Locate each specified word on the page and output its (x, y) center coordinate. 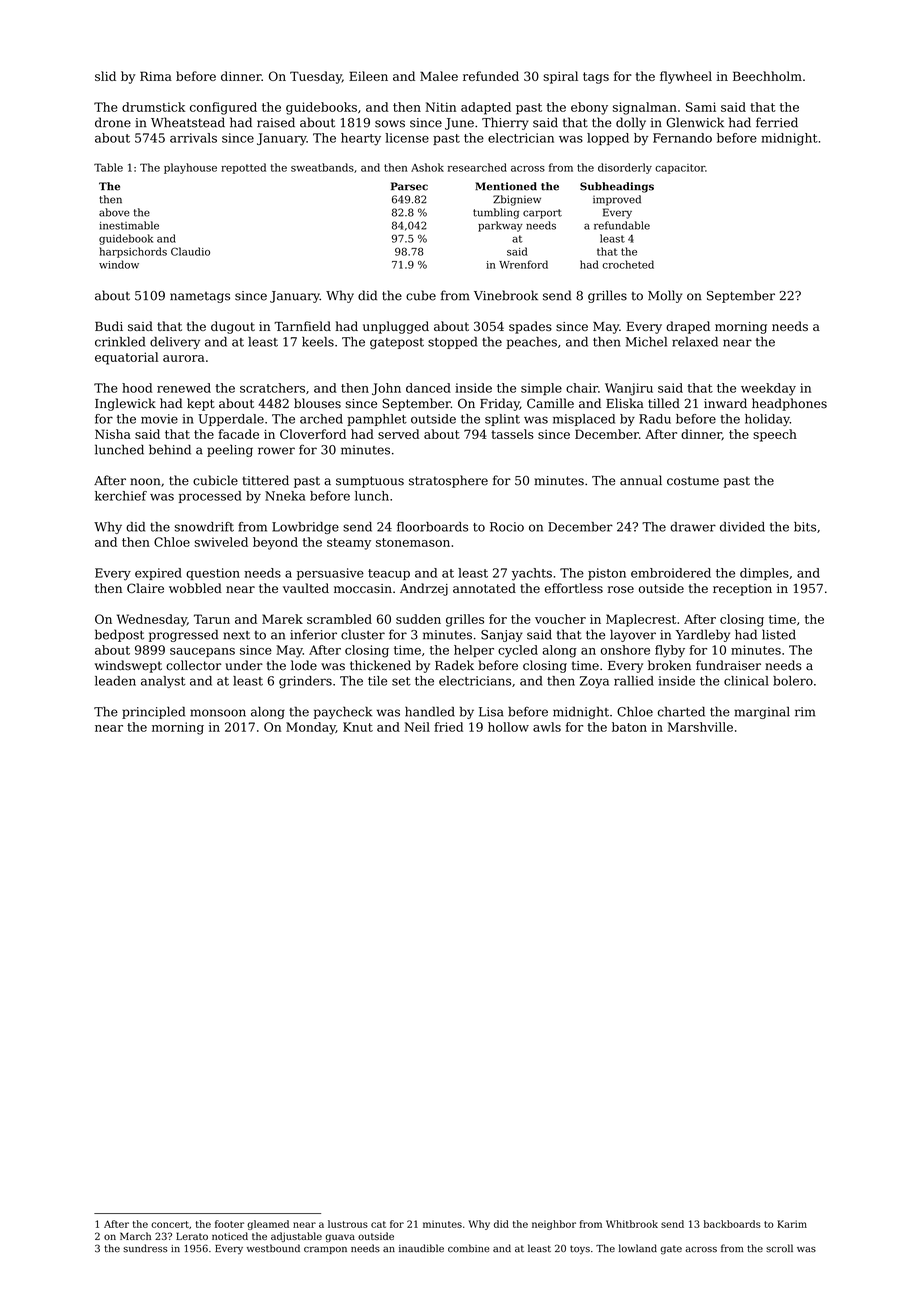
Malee (439, 76)
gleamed (268, 1225)
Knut (358, 727)
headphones (789, 404)
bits (805, 527)
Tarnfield (302, 326)
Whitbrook (632, 1224)
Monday (311, 728)
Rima (156, 76)
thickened (380, 665)
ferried (777, 122)
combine (468, 1248)
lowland (638, 1248)
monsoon (218, 713)
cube (421, 295)
